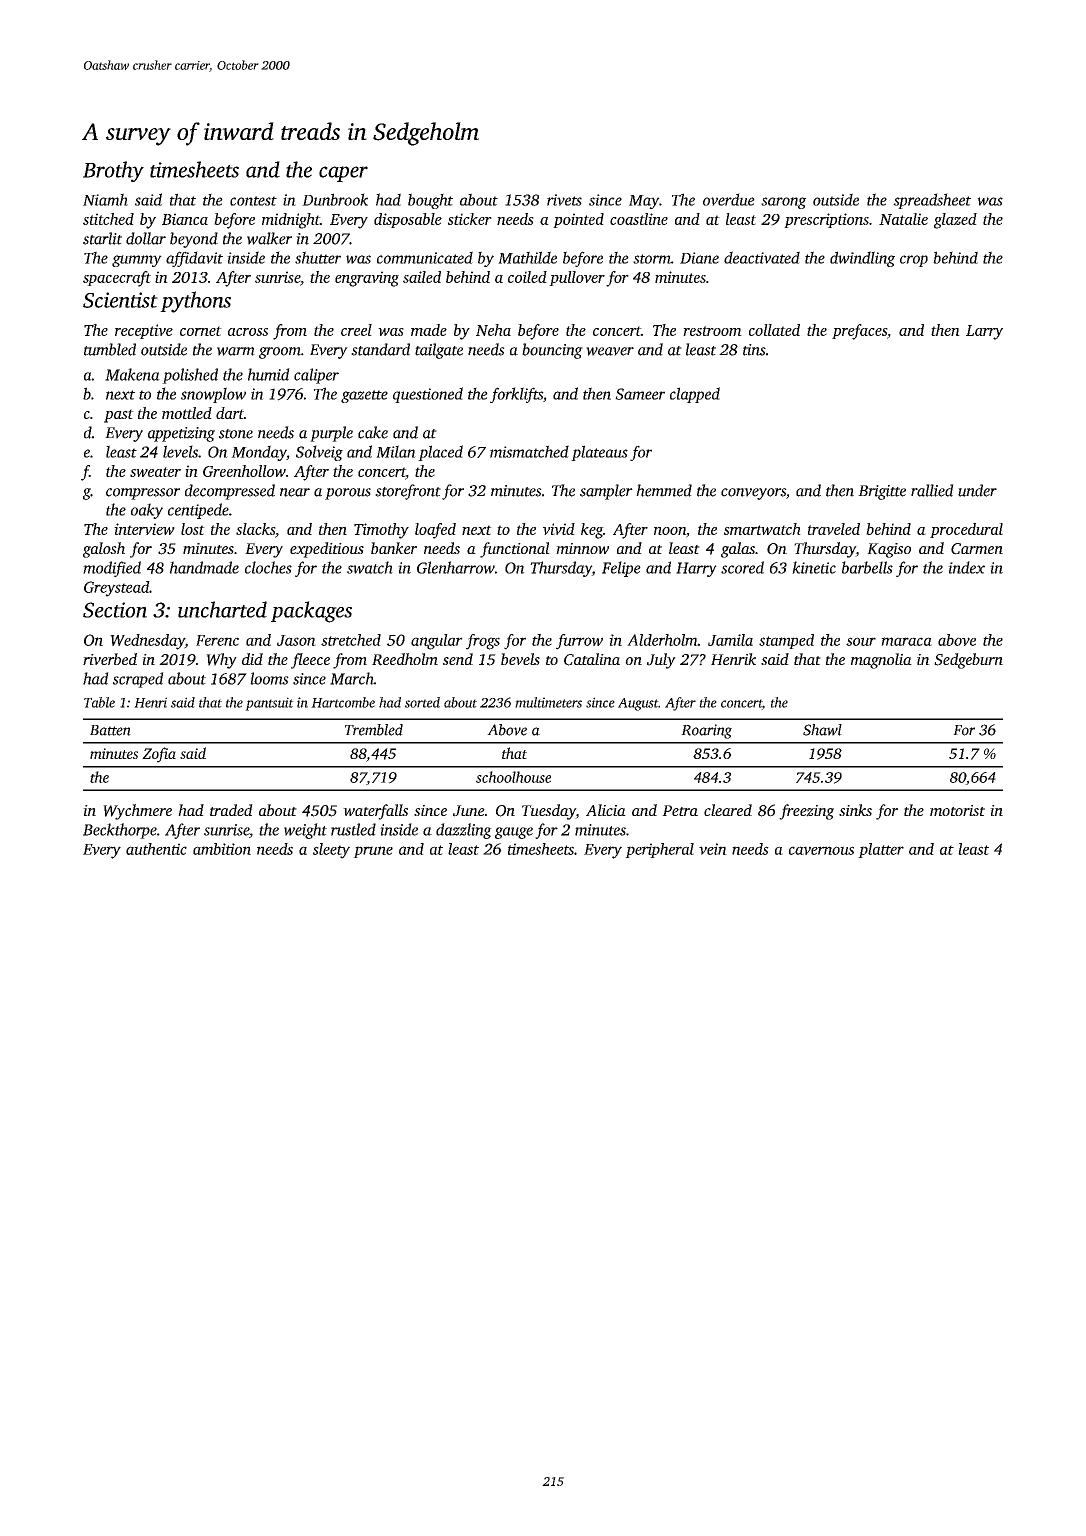 Image resolution: width=1086 pixels, height=1536 pixels. I want to click on Larry, so click(984, 332).
